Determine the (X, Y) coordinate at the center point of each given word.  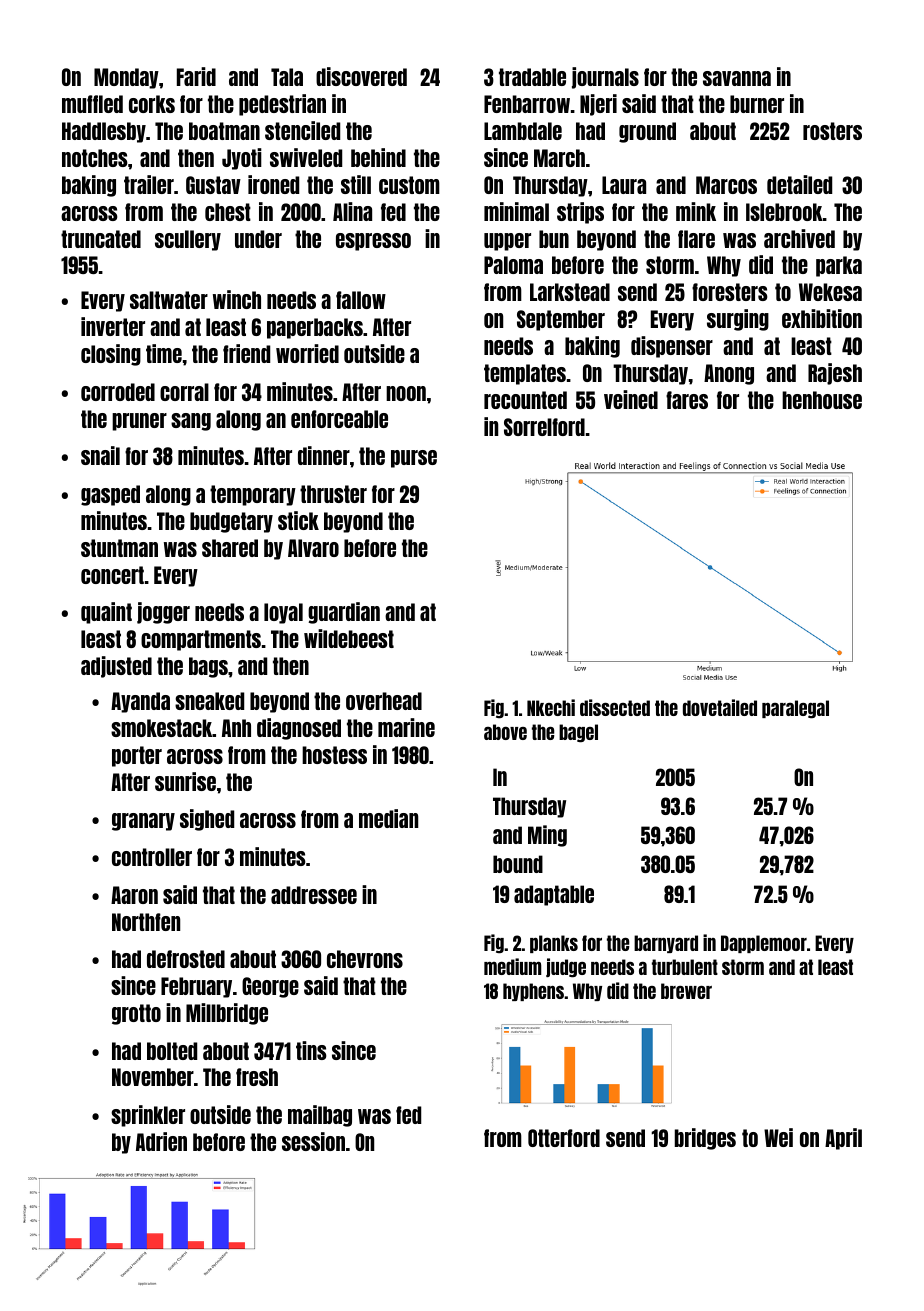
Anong (729, 374)
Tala (287, 77)
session (313, 1141)
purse (414, 459)
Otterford (564, 1138)
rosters (832, 131)
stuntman (119, 548)
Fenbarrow (527, 104)
